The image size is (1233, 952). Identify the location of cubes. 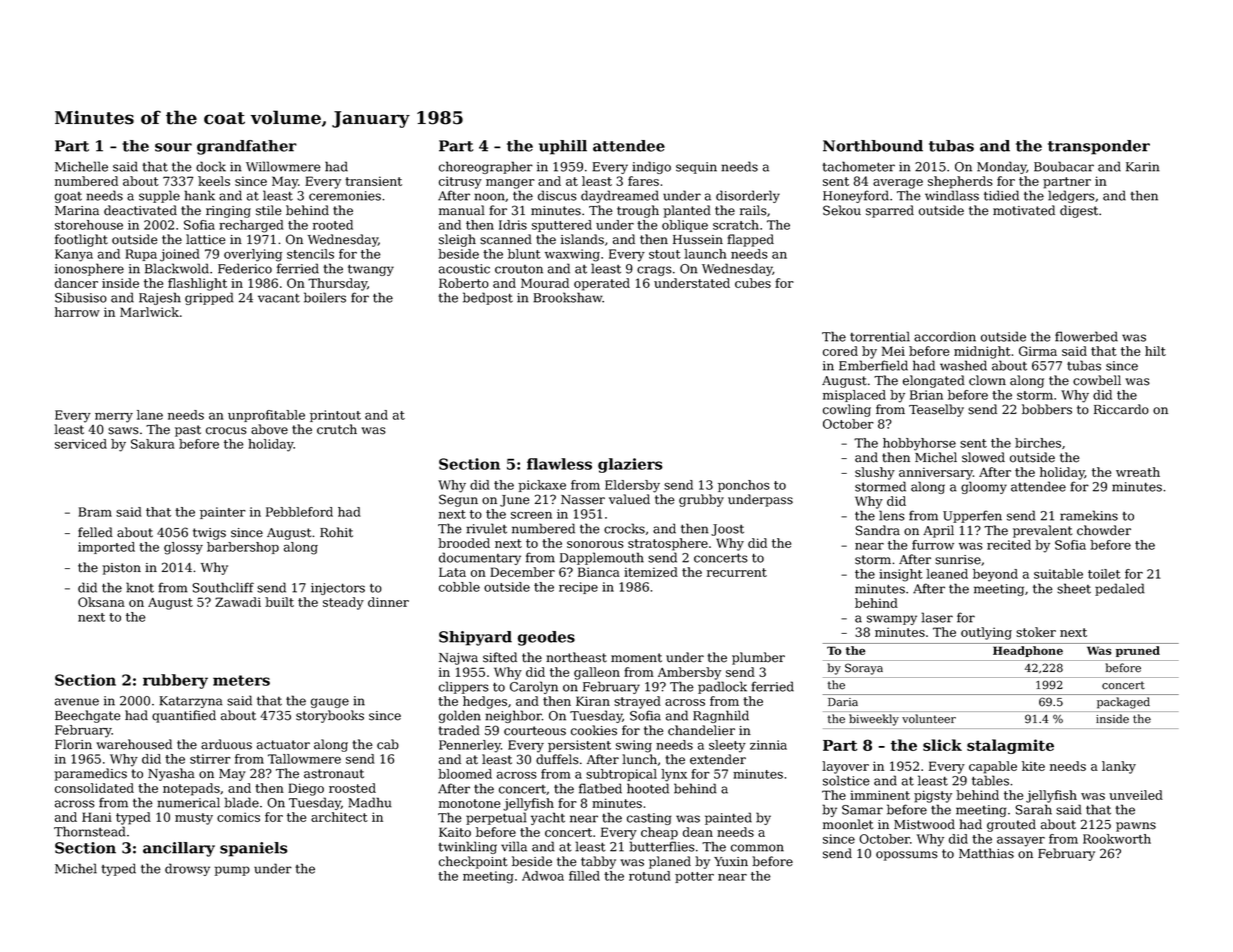
(753, 283).
